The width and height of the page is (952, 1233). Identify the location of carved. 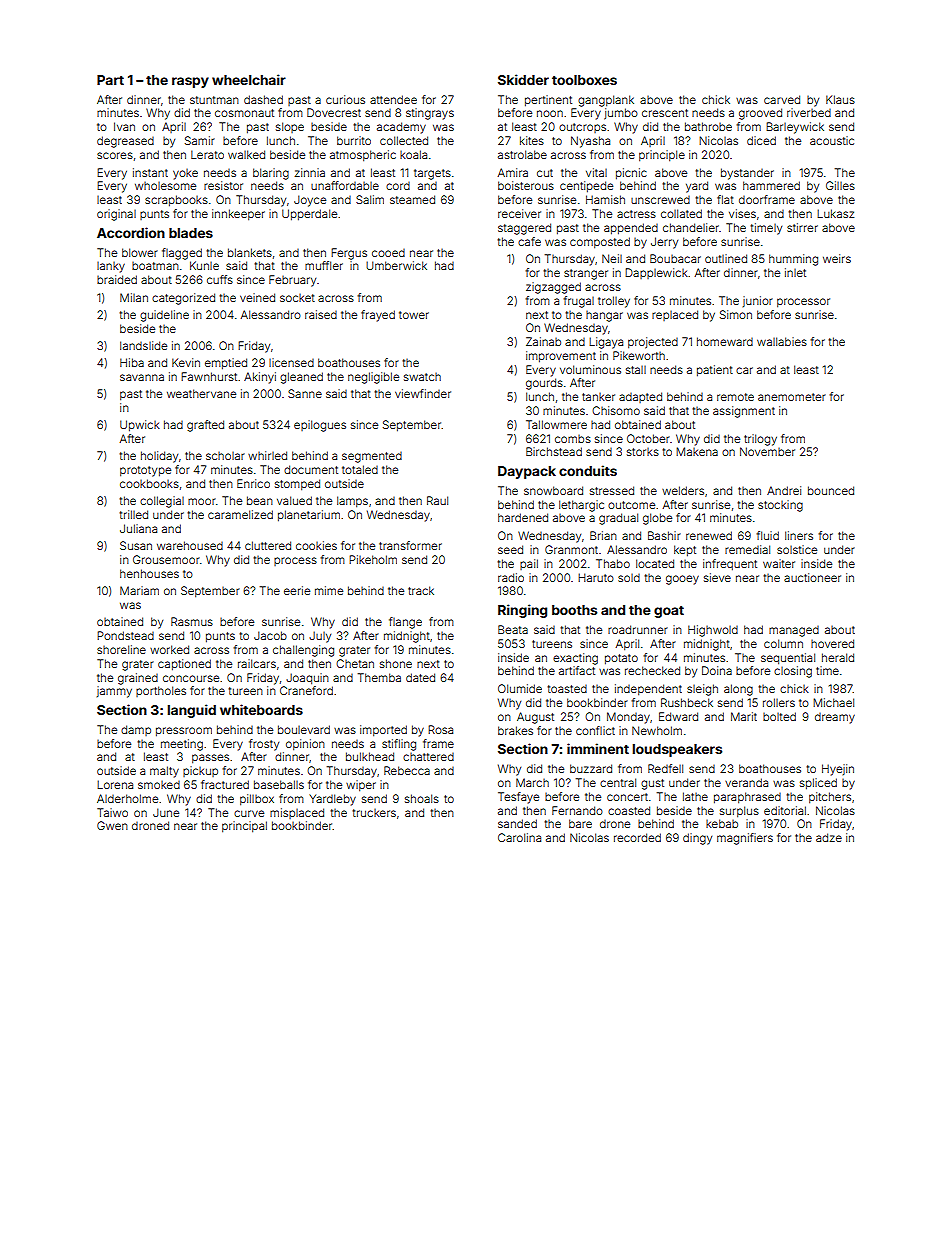
(782, 99).
